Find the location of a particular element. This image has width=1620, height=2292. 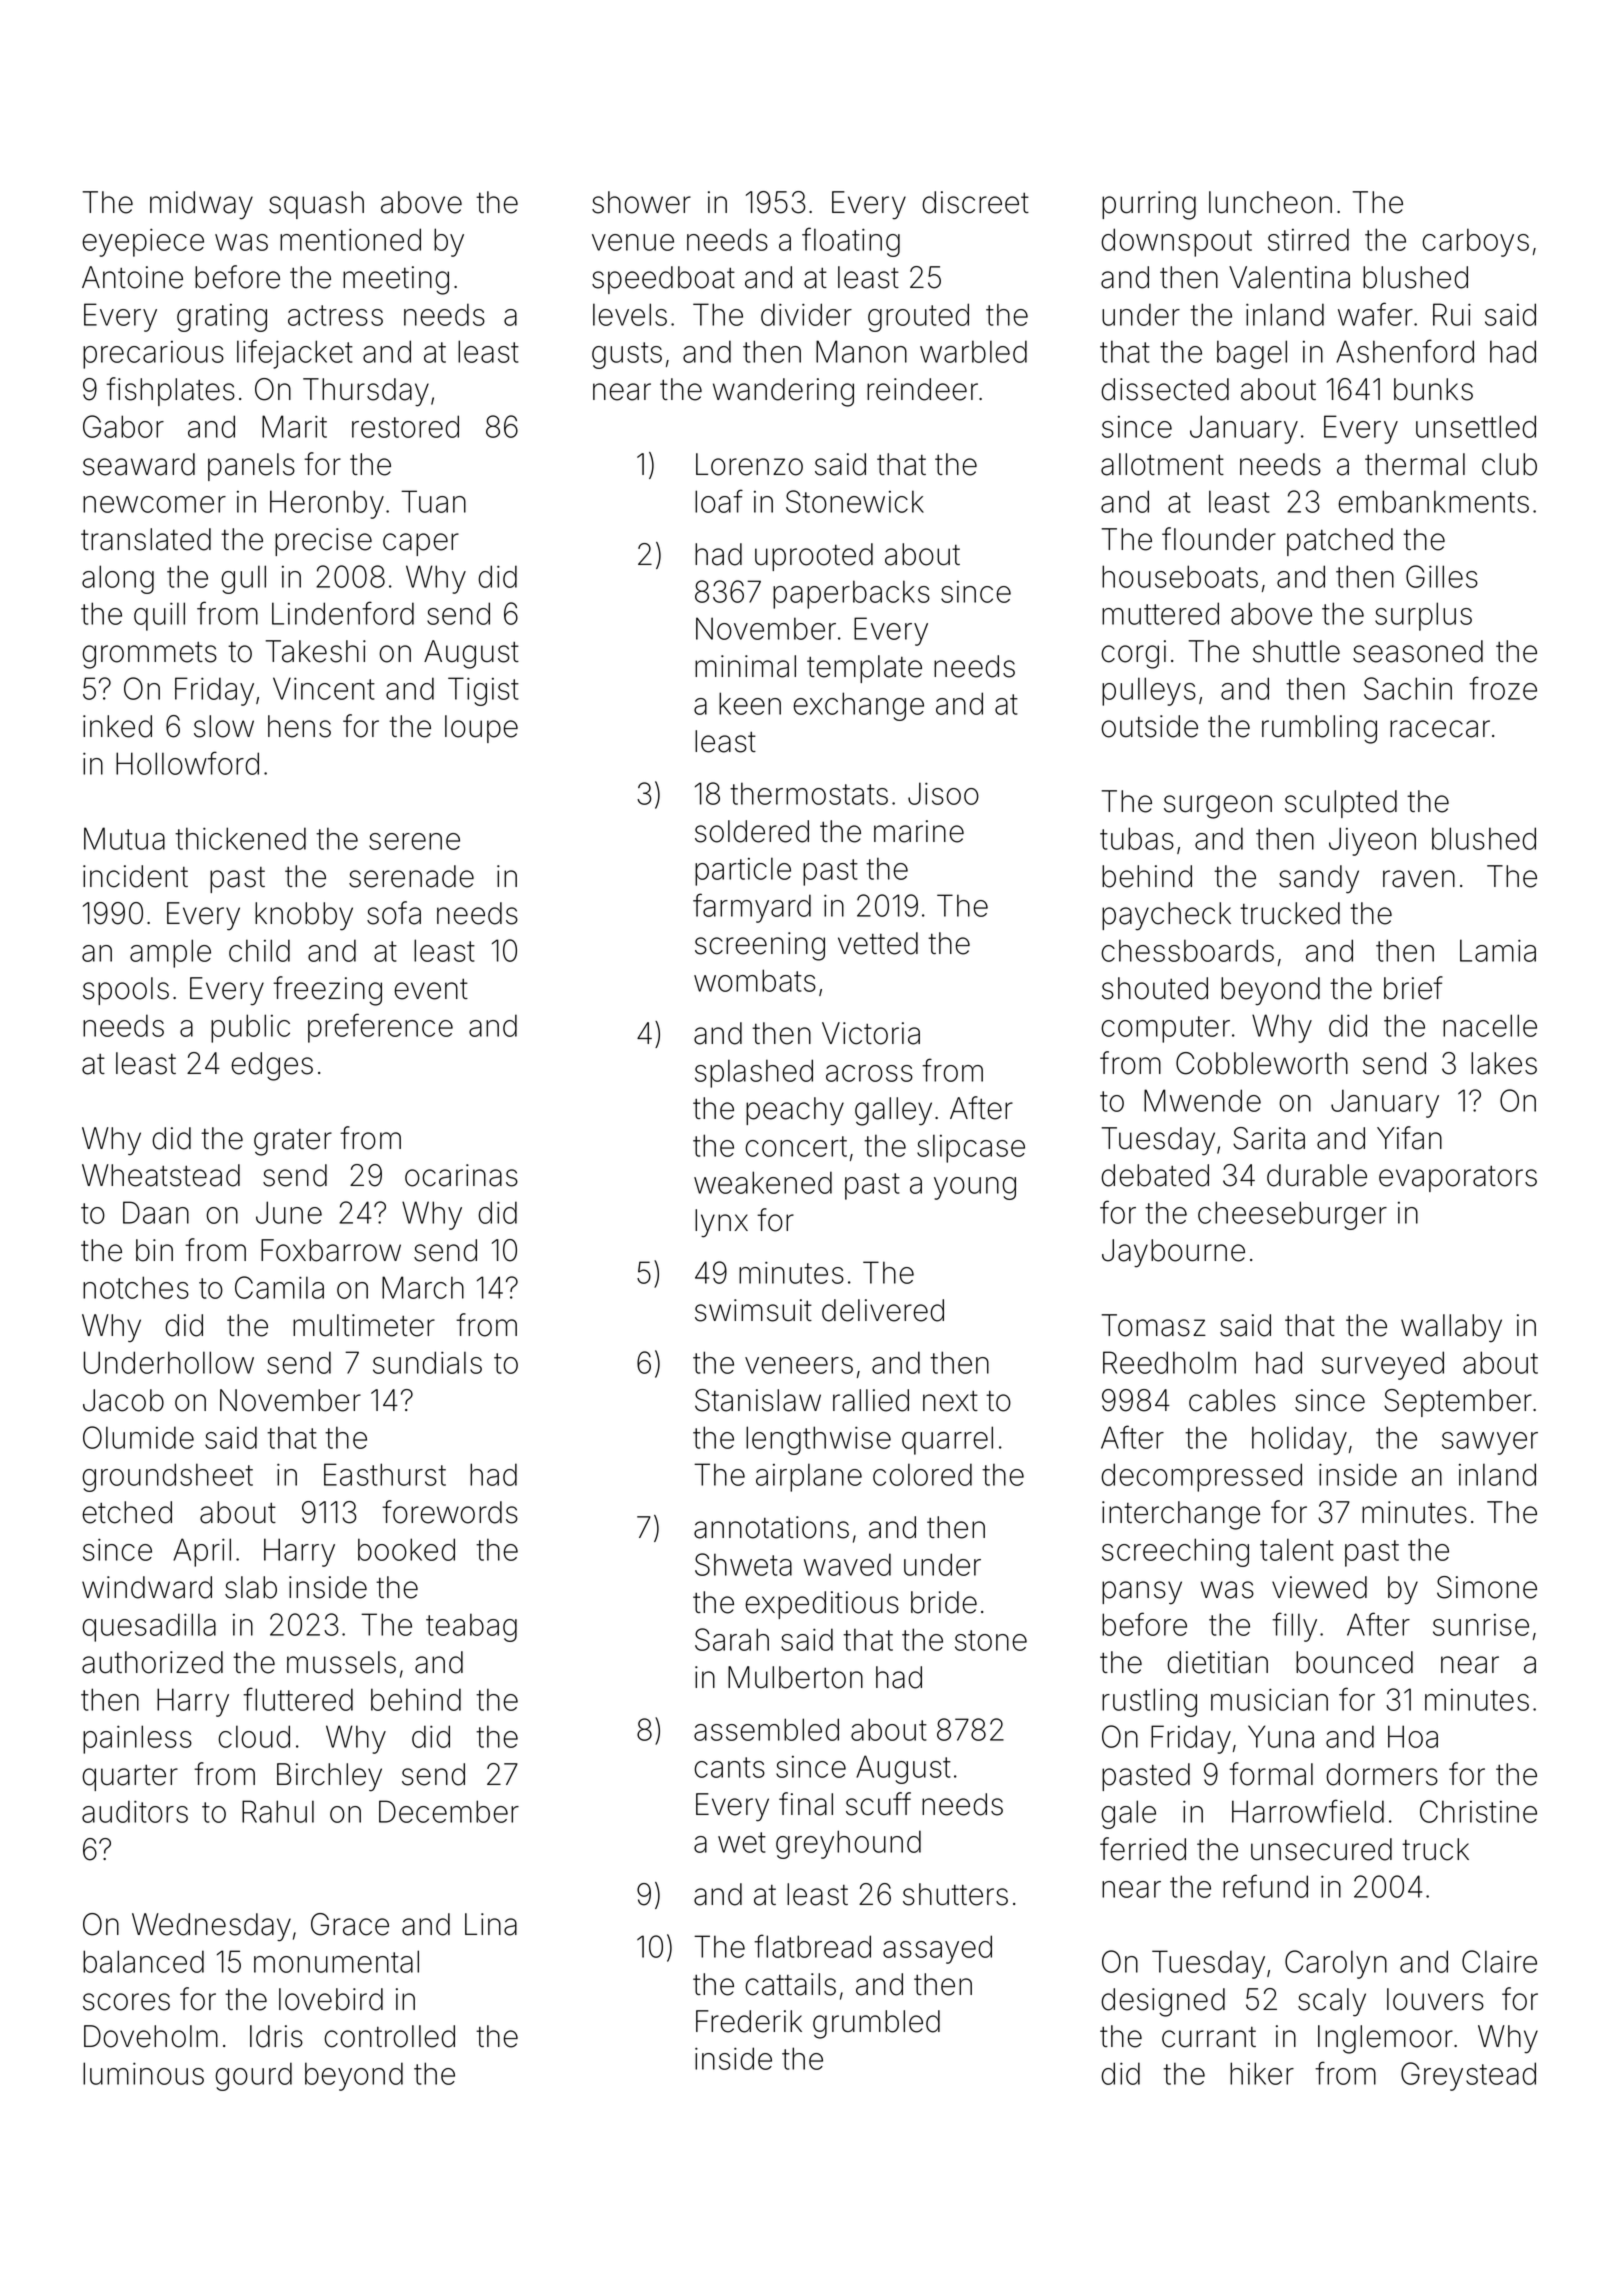

reindeer is located at coordinates (922, 389).
